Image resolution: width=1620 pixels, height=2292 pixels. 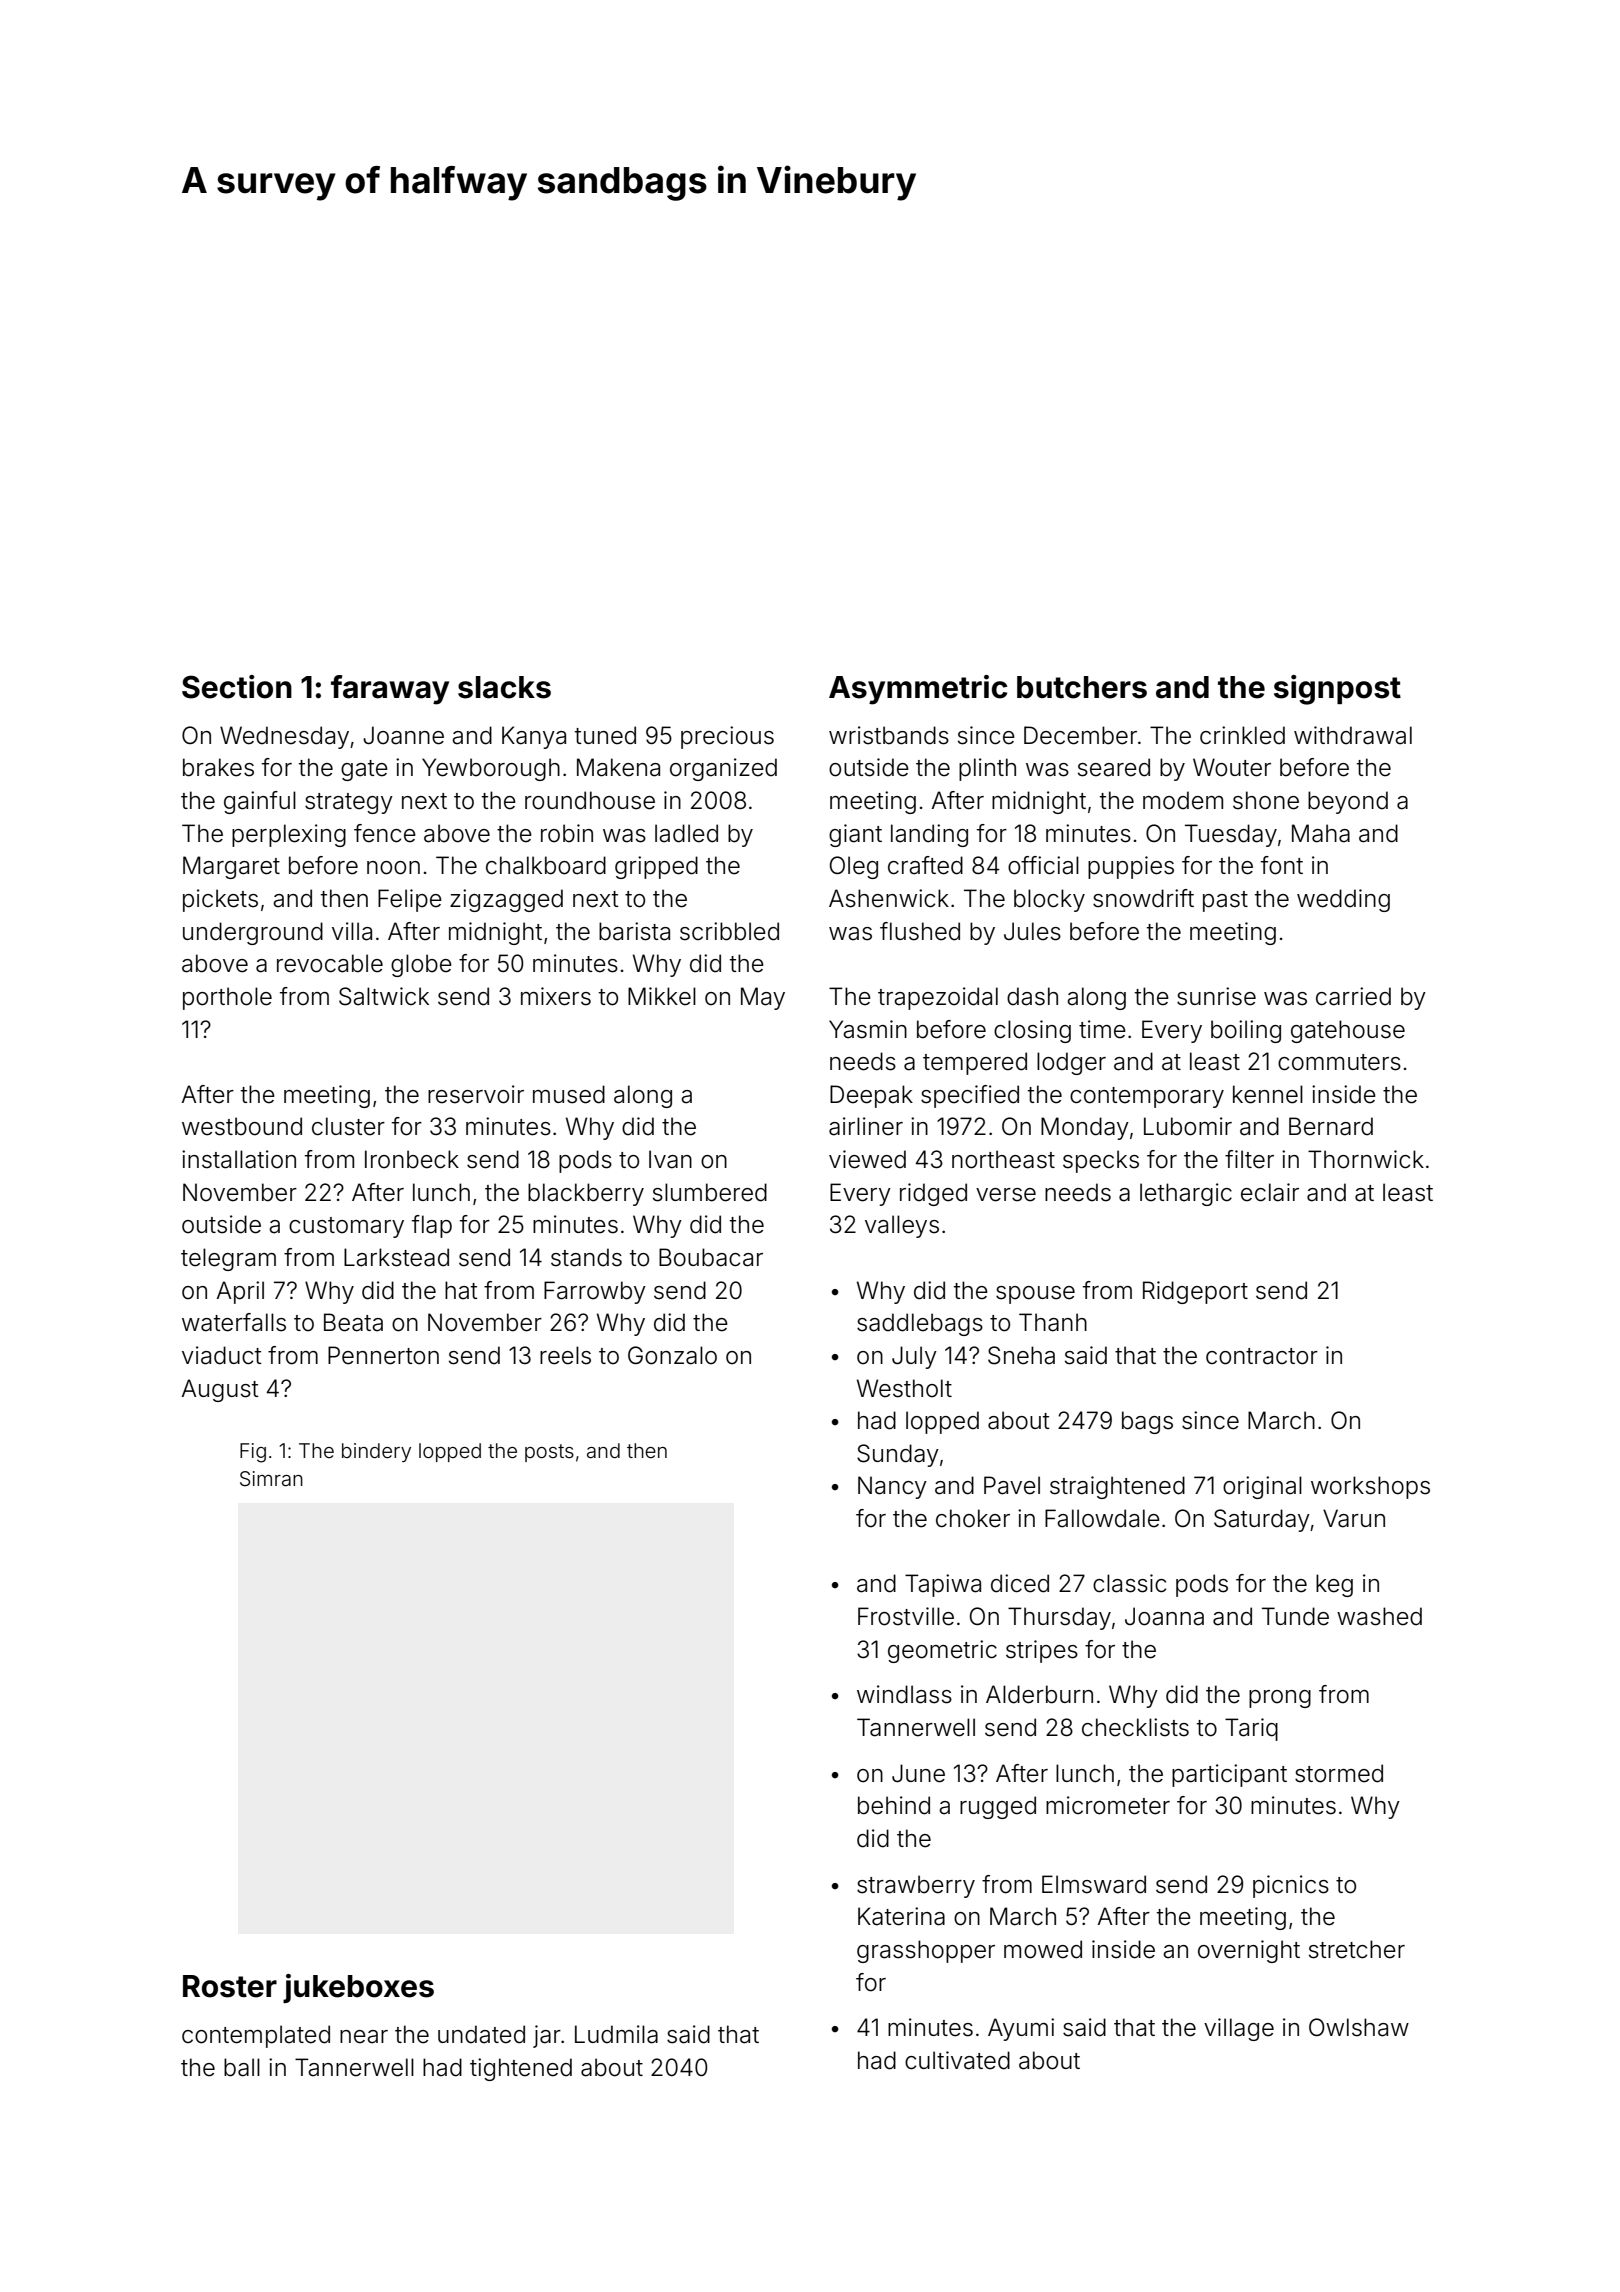 I want to click on tightened, so click(x=521, y=2069).
